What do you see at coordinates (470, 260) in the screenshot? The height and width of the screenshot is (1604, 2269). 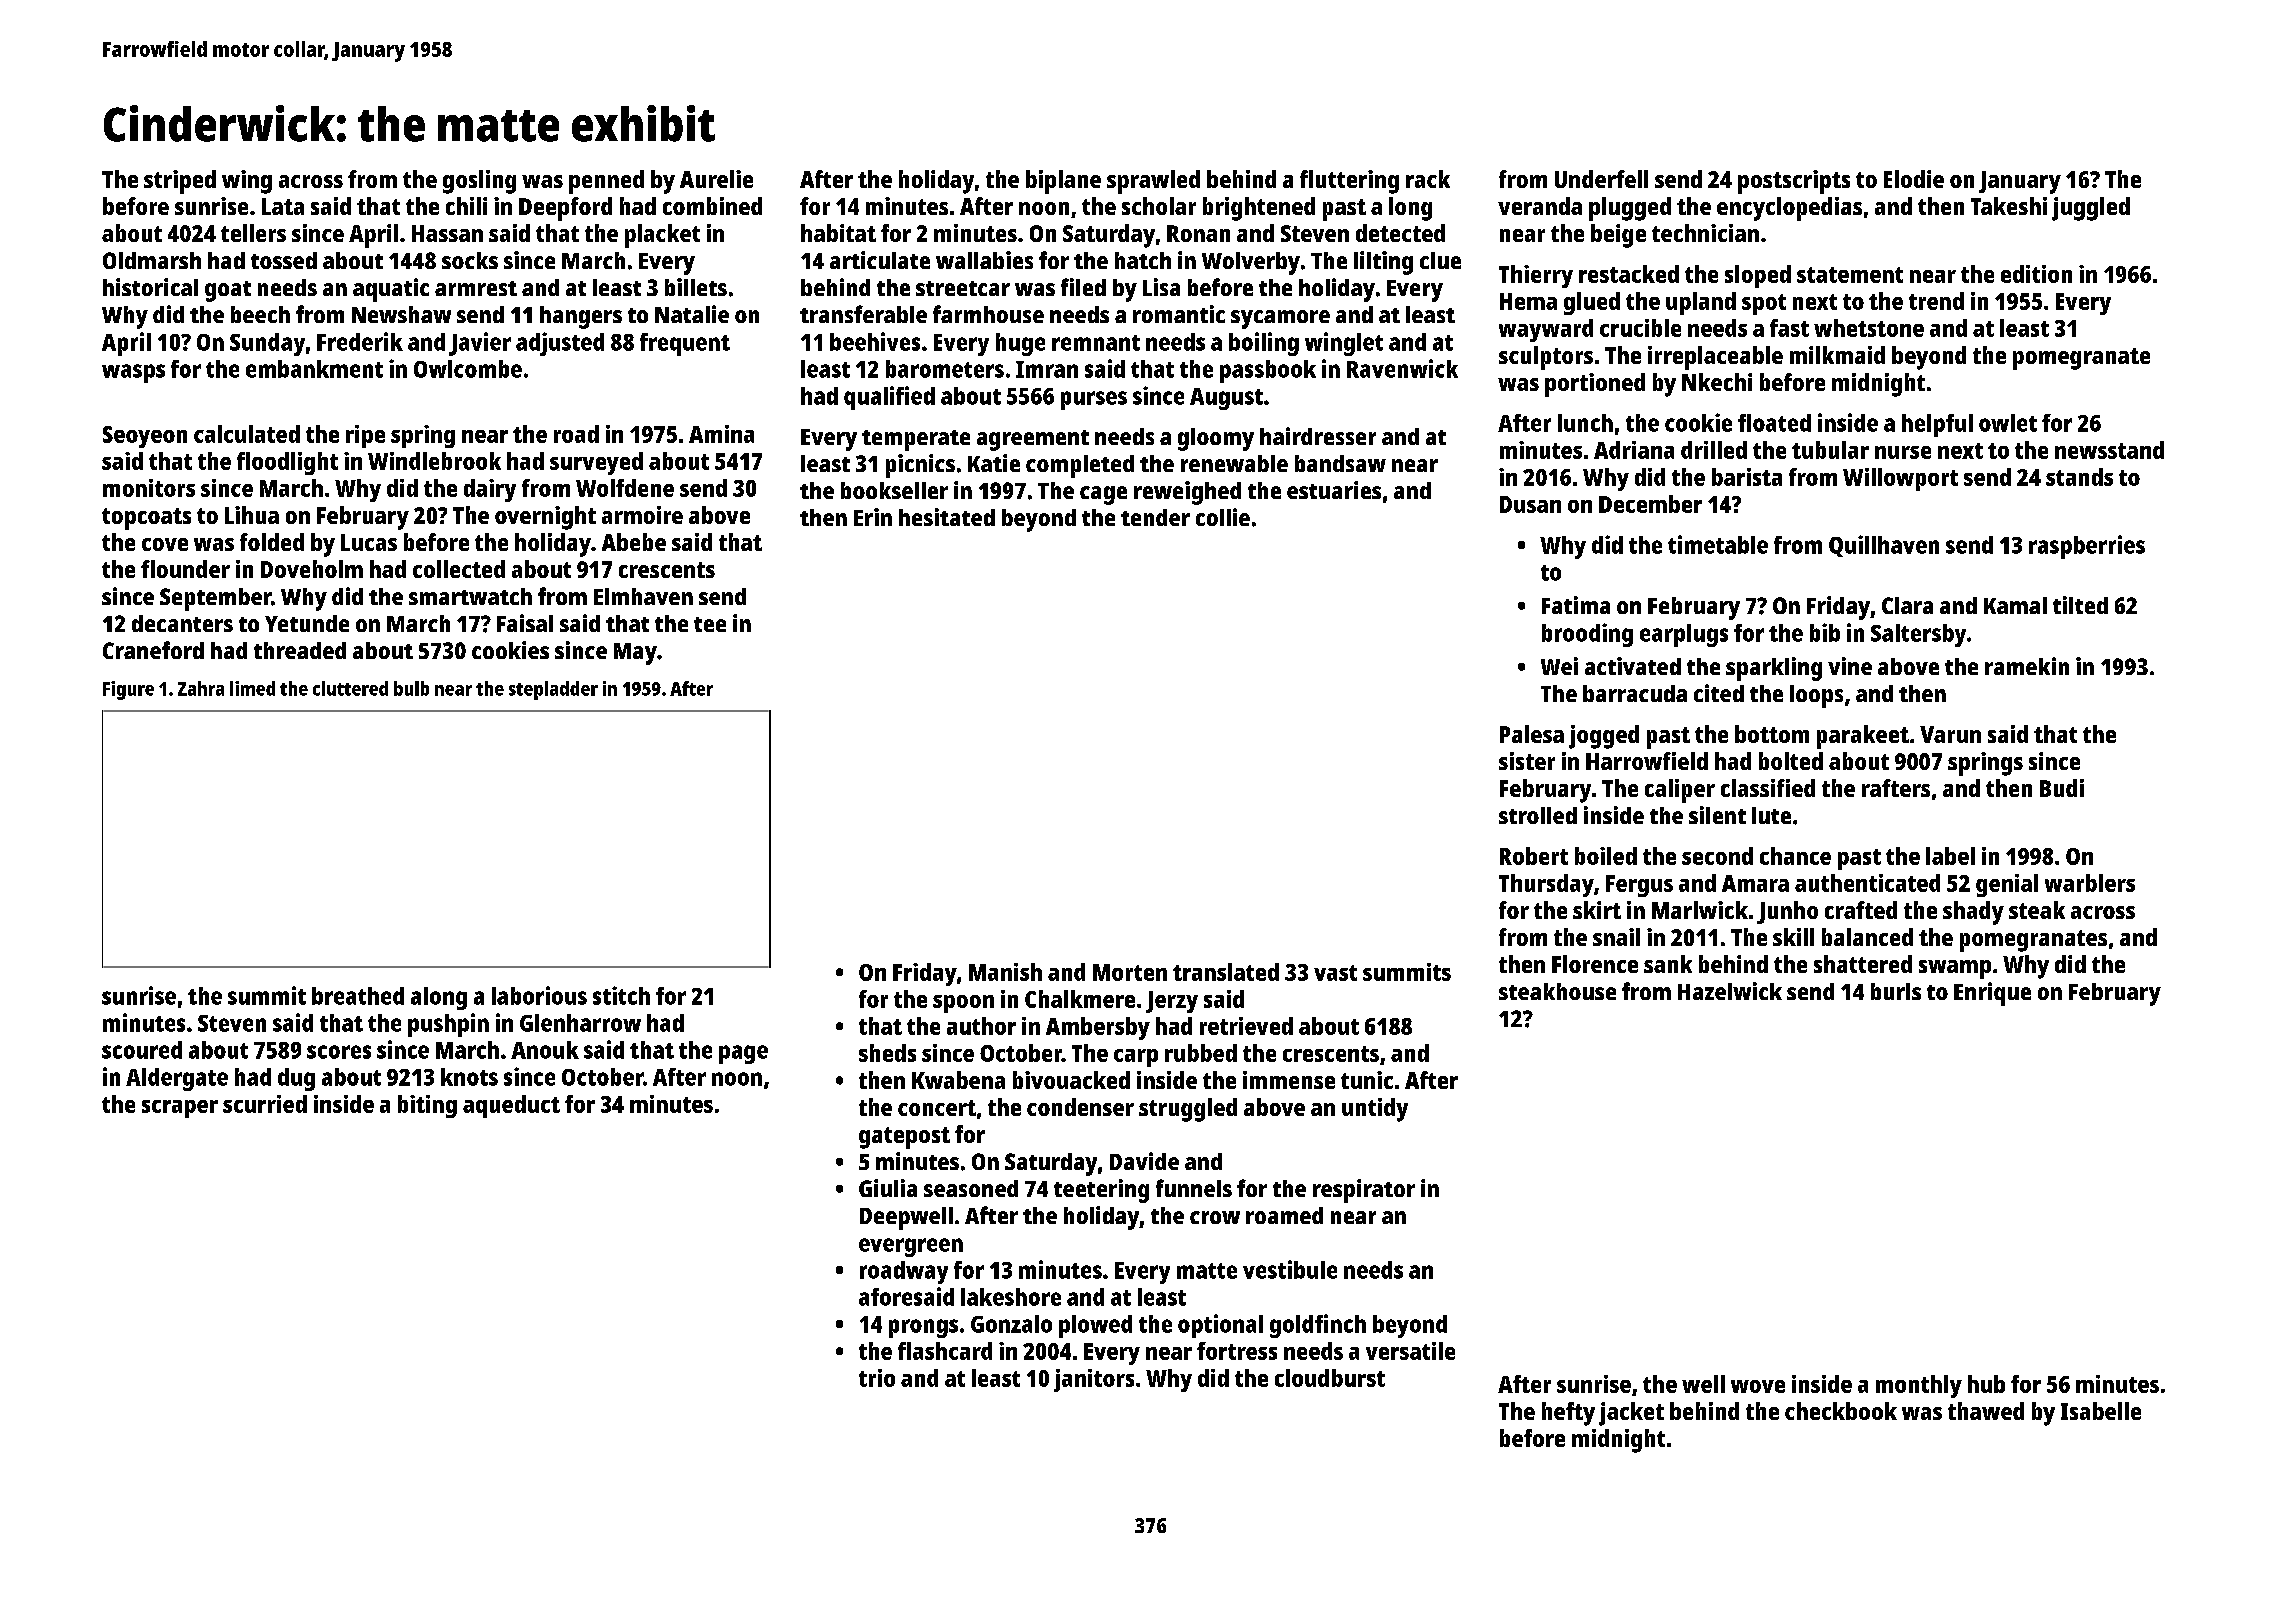 I see `socks` at bounding box center [470, 260].
